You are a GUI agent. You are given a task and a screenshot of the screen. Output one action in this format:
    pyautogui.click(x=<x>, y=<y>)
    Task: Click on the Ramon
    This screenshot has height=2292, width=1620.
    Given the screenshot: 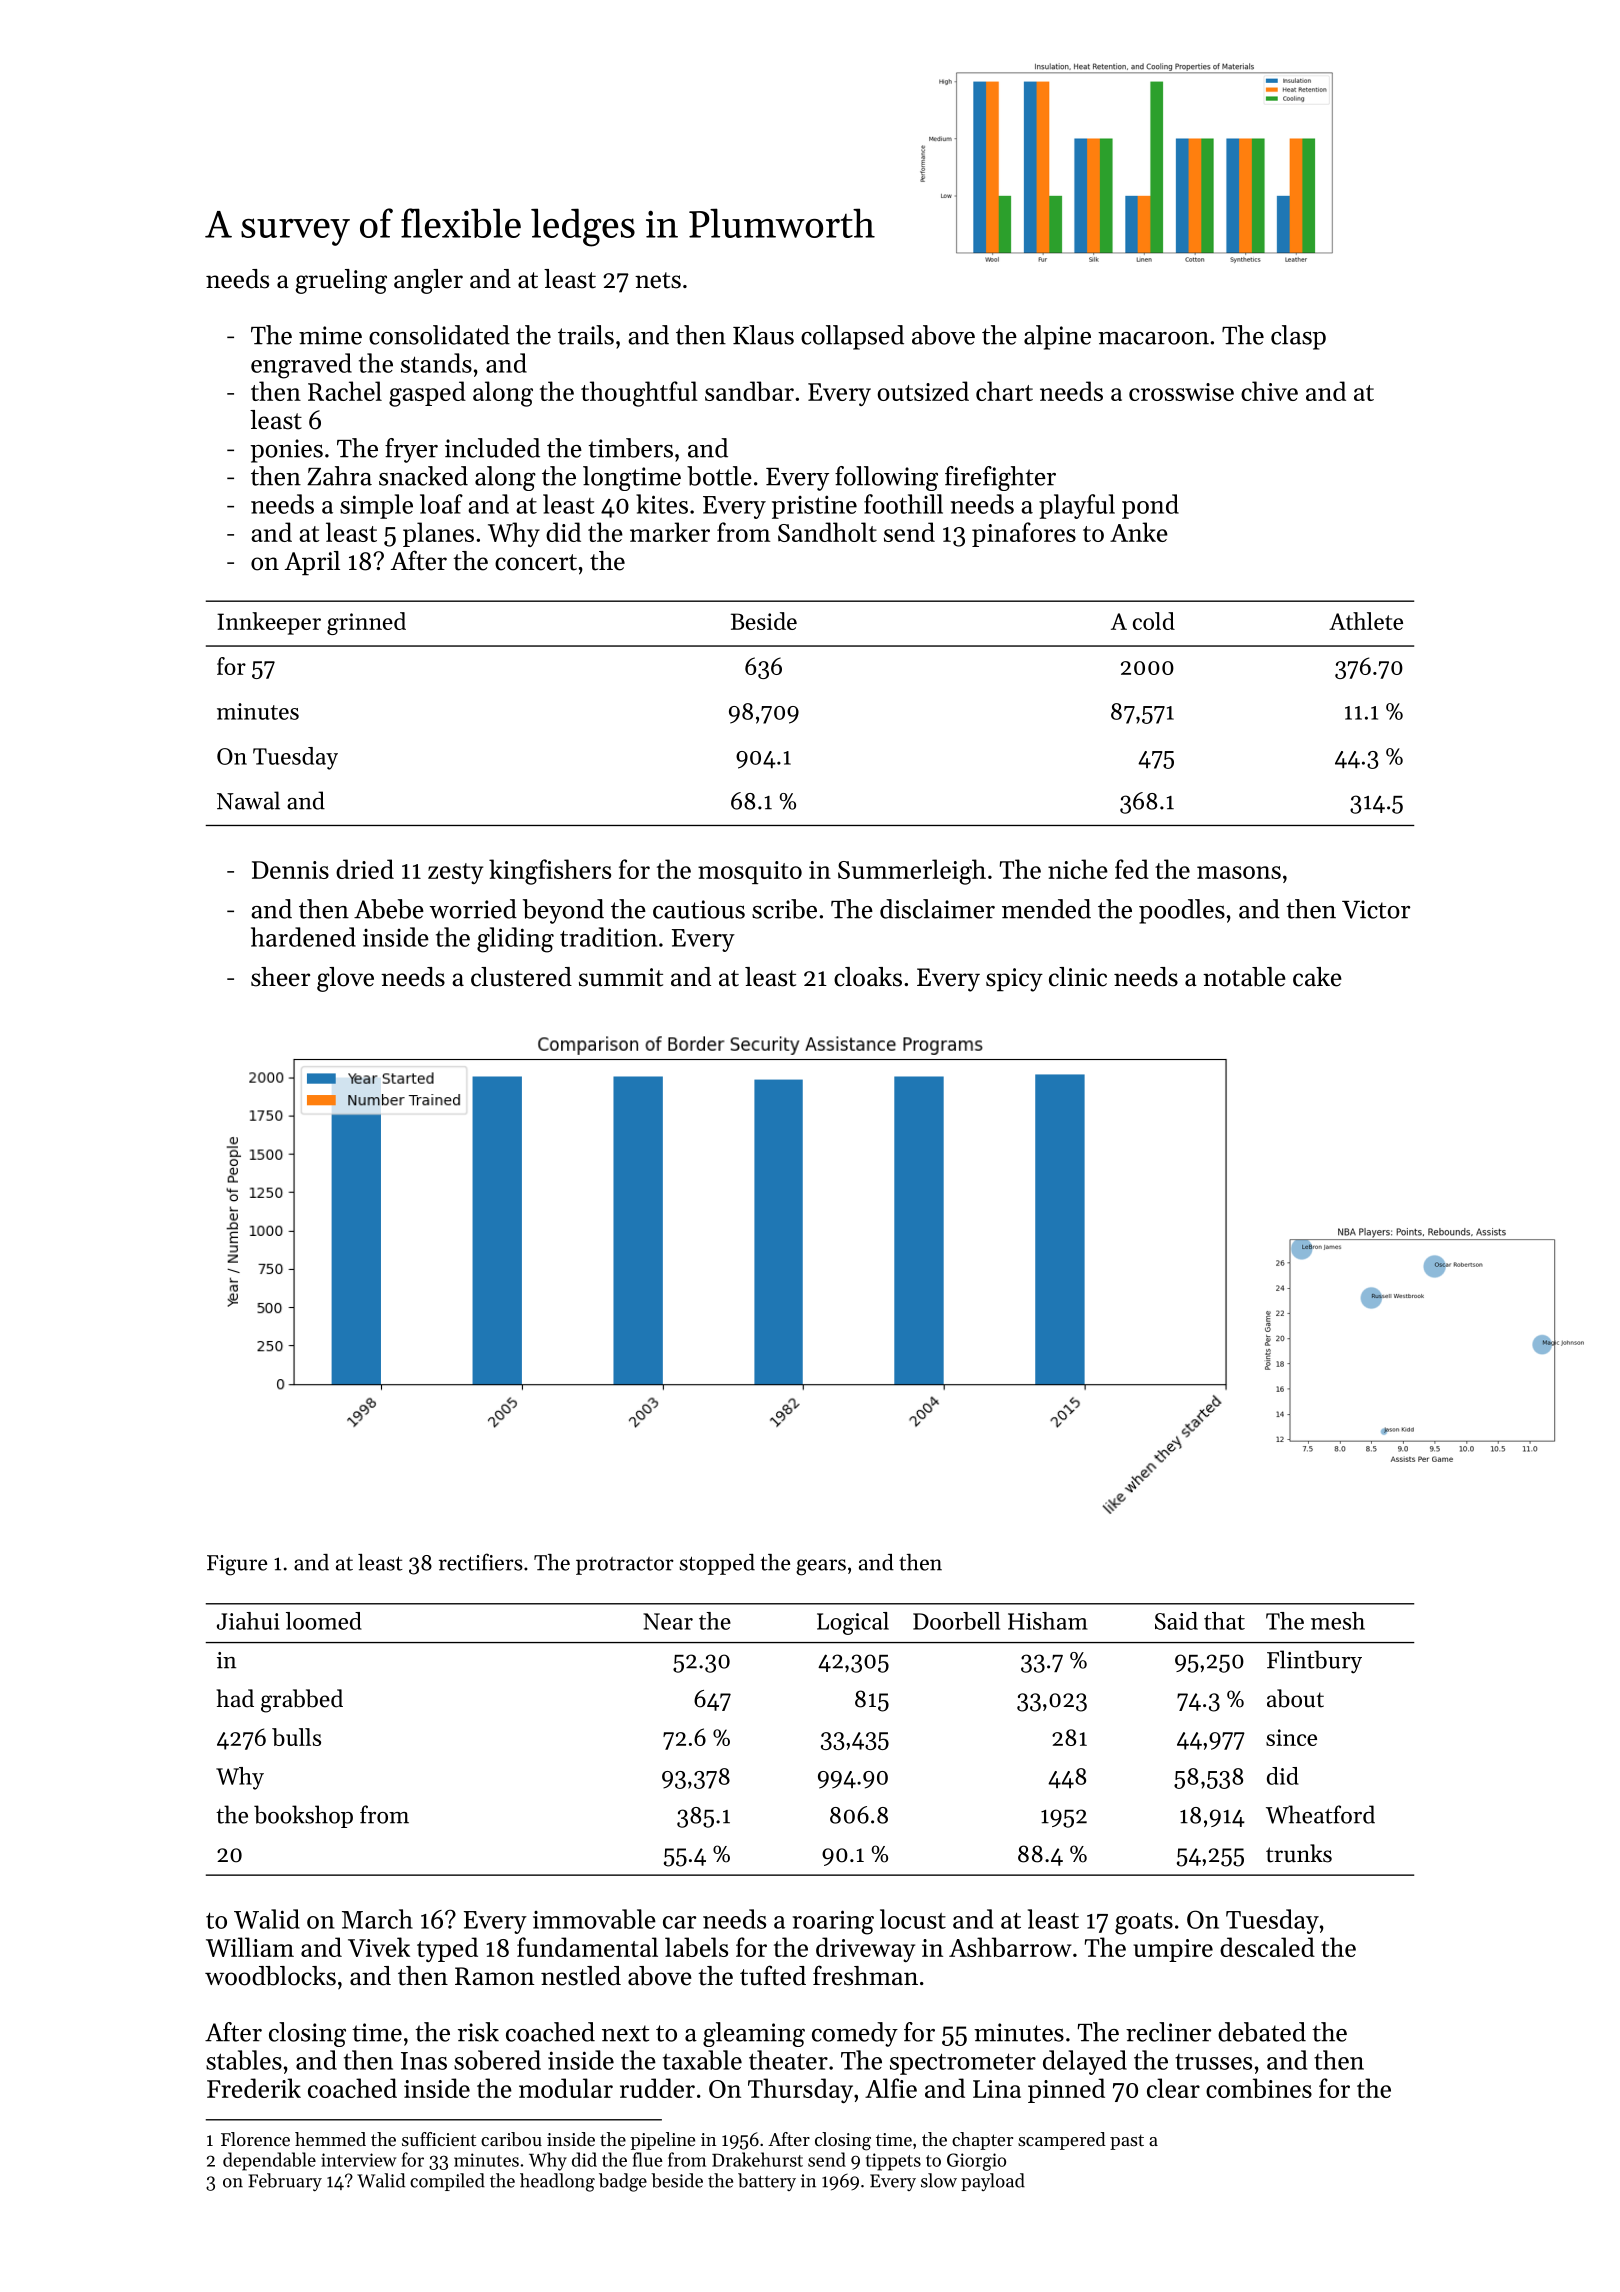 What is the action you would take?
    pyautogui.click(x=494, y=1976)
